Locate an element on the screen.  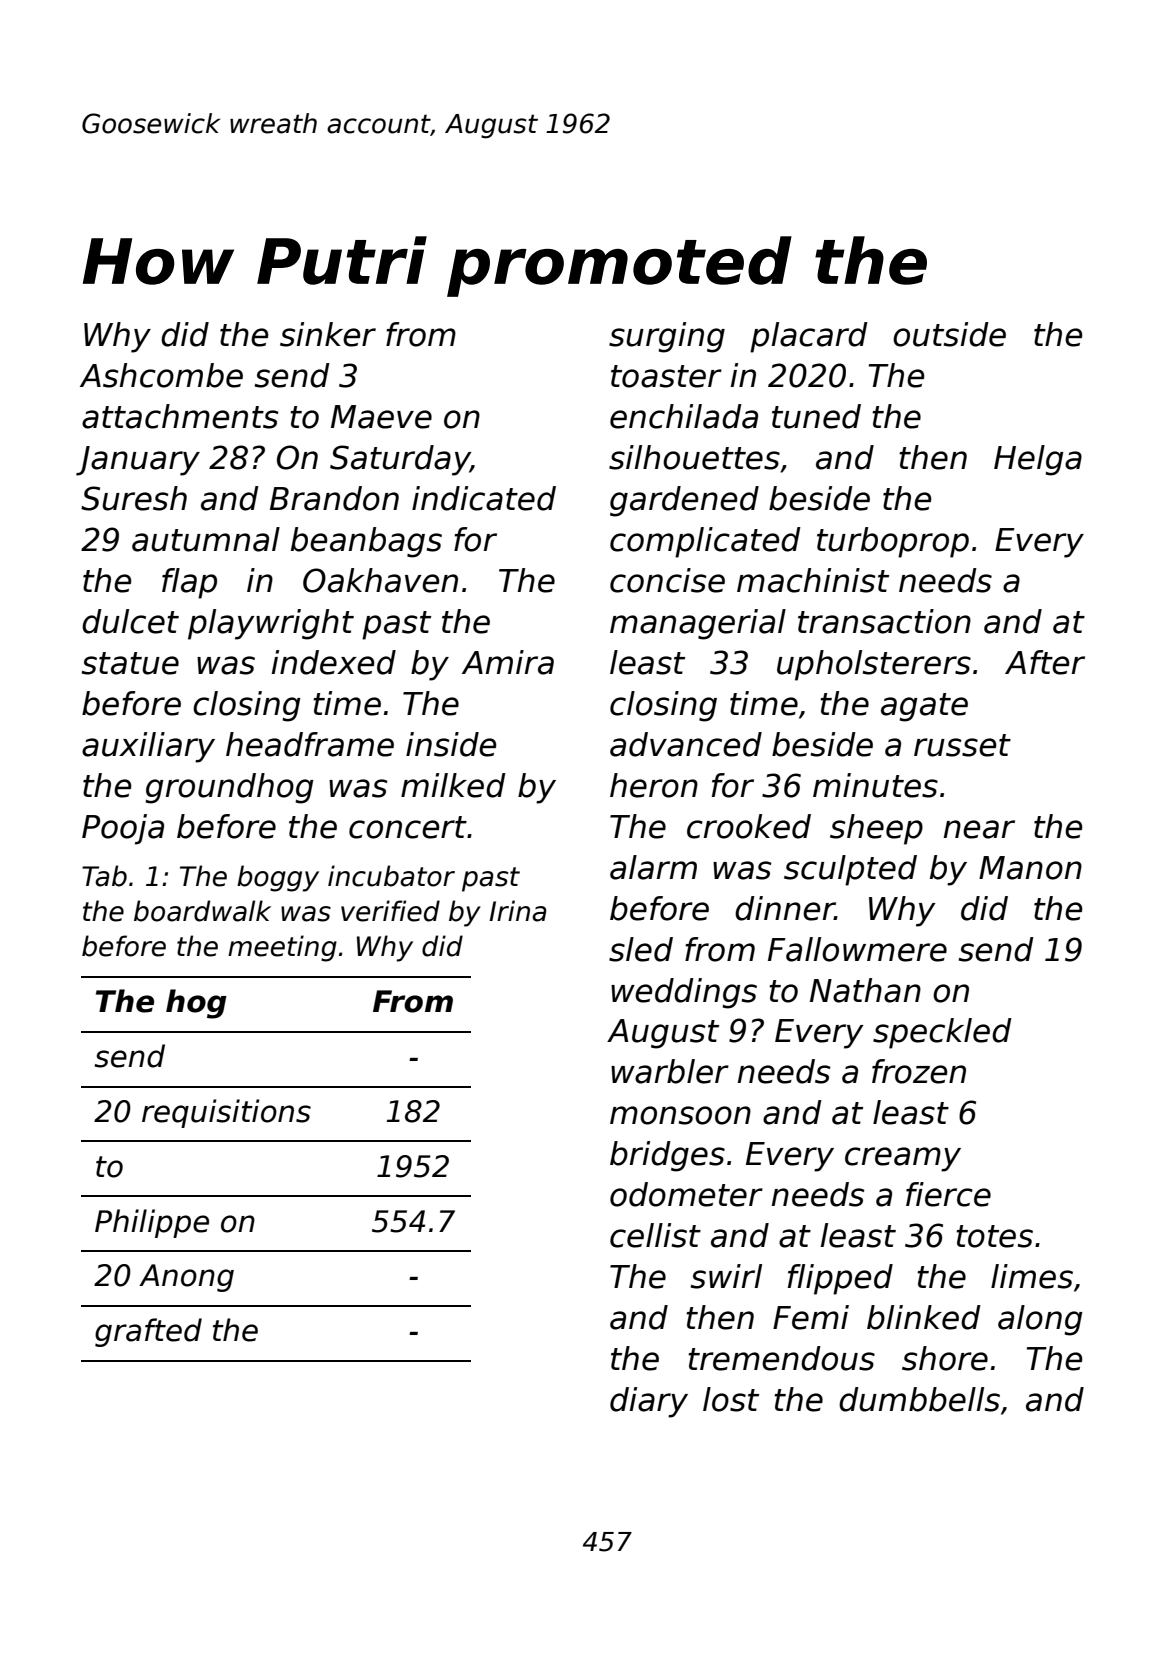
frozen is located at coordinates (919, 1071).
